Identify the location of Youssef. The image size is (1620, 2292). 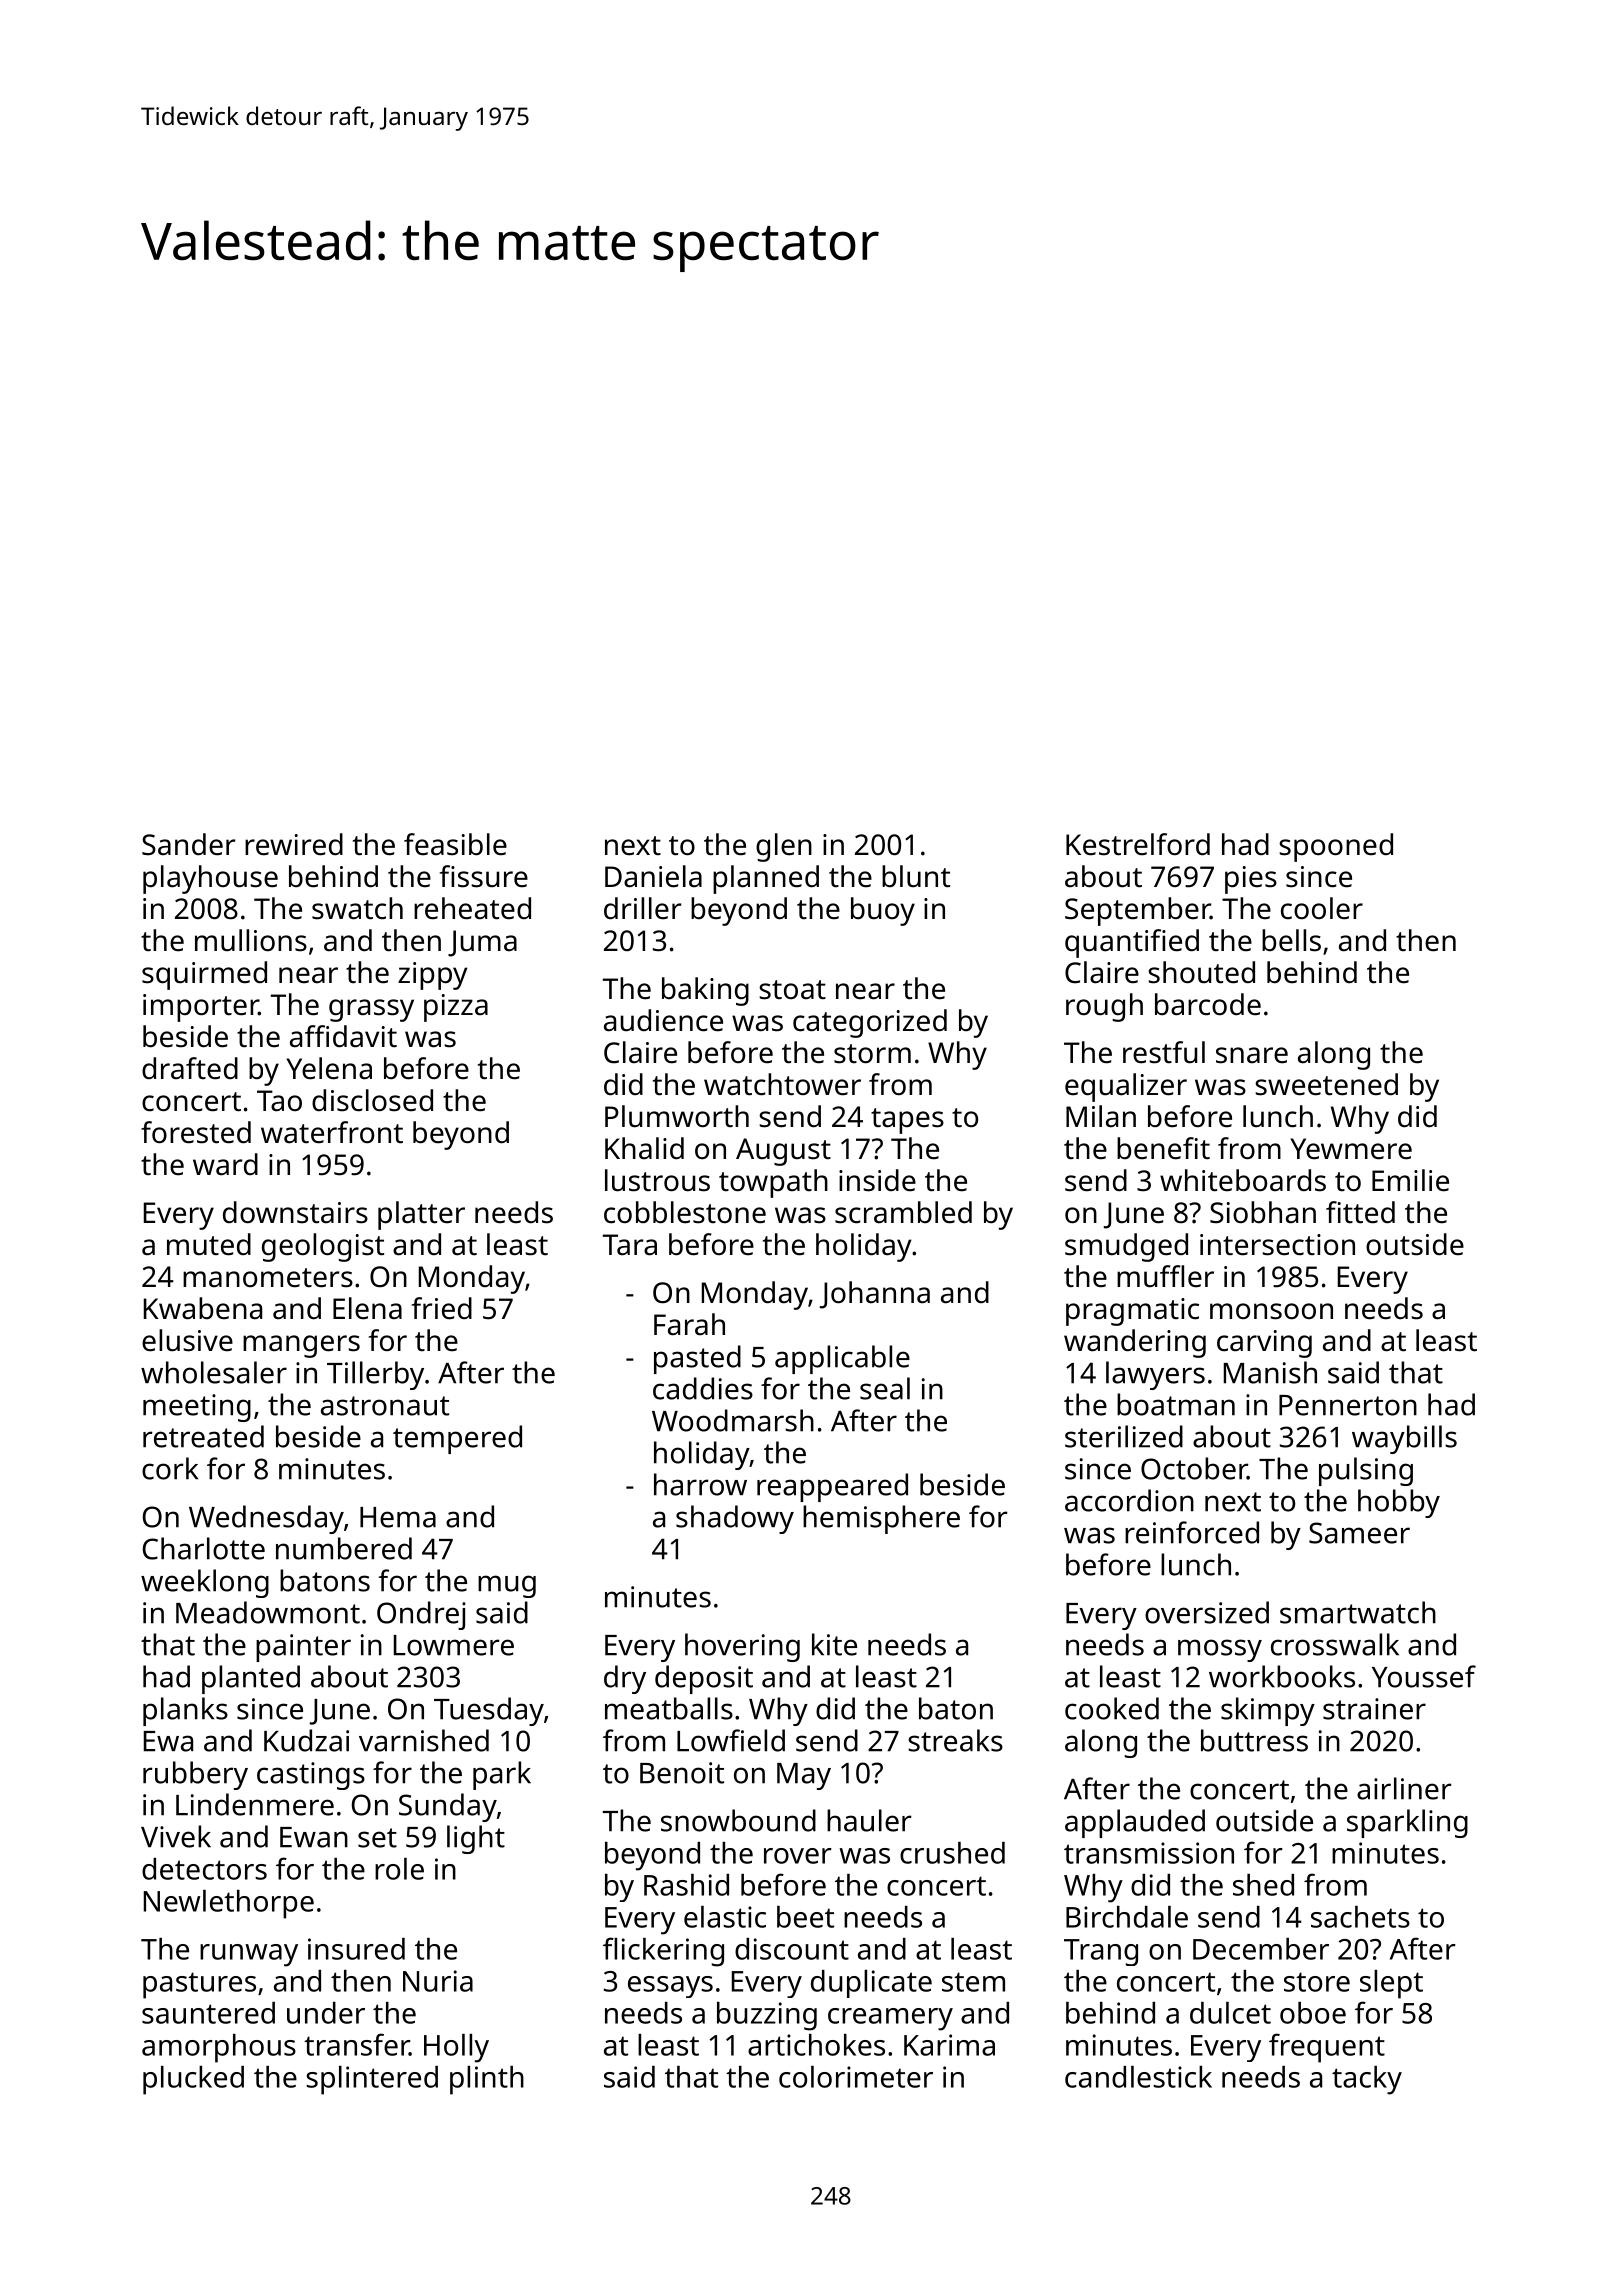
(1424, 1676).
